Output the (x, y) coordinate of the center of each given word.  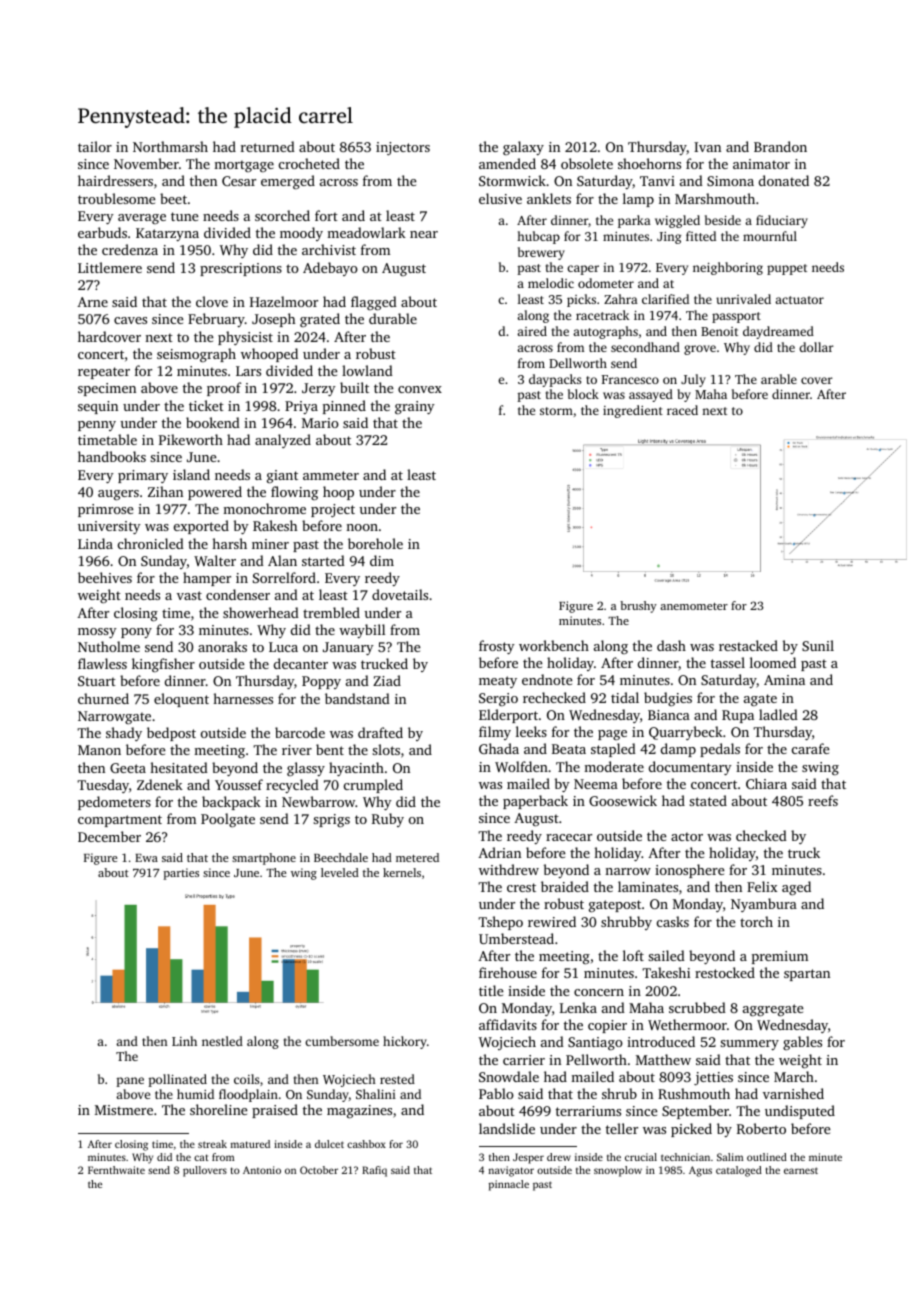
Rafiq (374, 1171)
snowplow (618, 1171)
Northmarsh (170, 146)
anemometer (694, 606)
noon (362, 527)
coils (246, 1079)
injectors (403, 148)
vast (189, 595)
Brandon (780, 146)
